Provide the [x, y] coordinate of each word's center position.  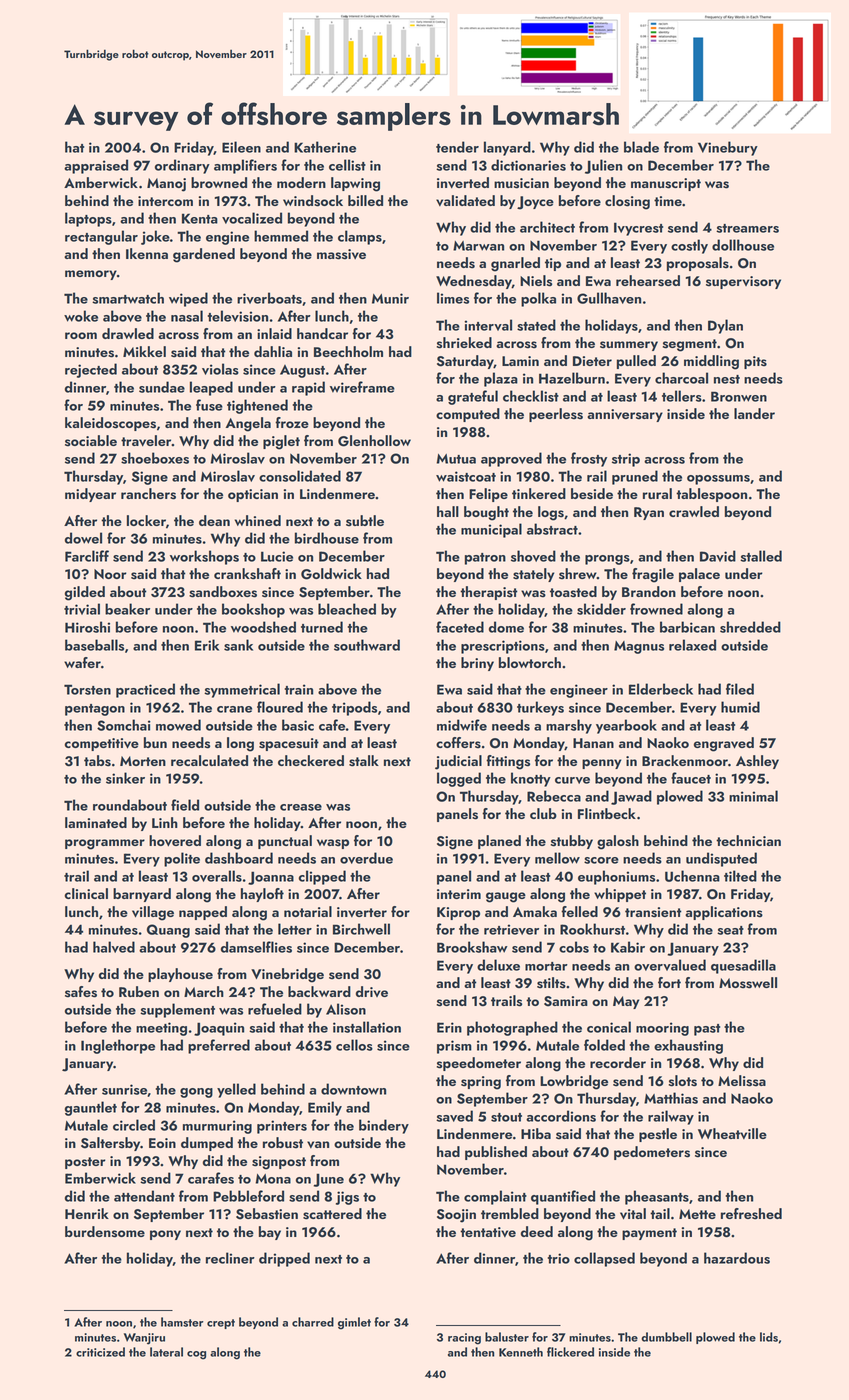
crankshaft [247, 574]
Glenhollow [374, 441]
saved [454, 1116]
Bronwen [739, 396]
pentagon [95, 710]
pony [165, 1235]
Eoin [162, 1143]
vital [633, 1214]
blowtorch [530, 662]
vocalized [252, 218]
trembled [510, 1213]
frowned [656, 609]
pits [755, 362]
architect [547, 227]
